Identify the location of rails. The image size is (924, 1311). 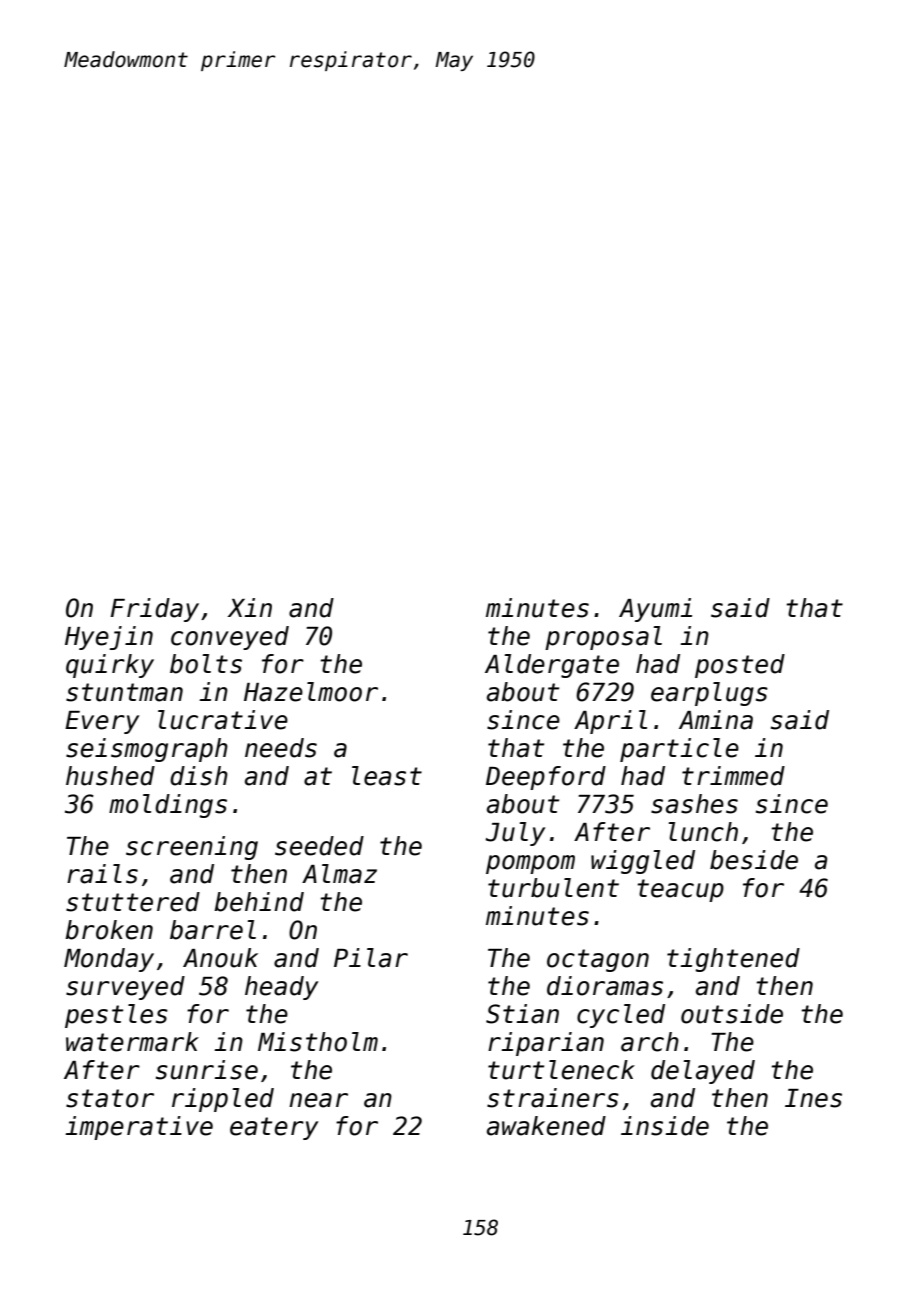
(102, 874).
